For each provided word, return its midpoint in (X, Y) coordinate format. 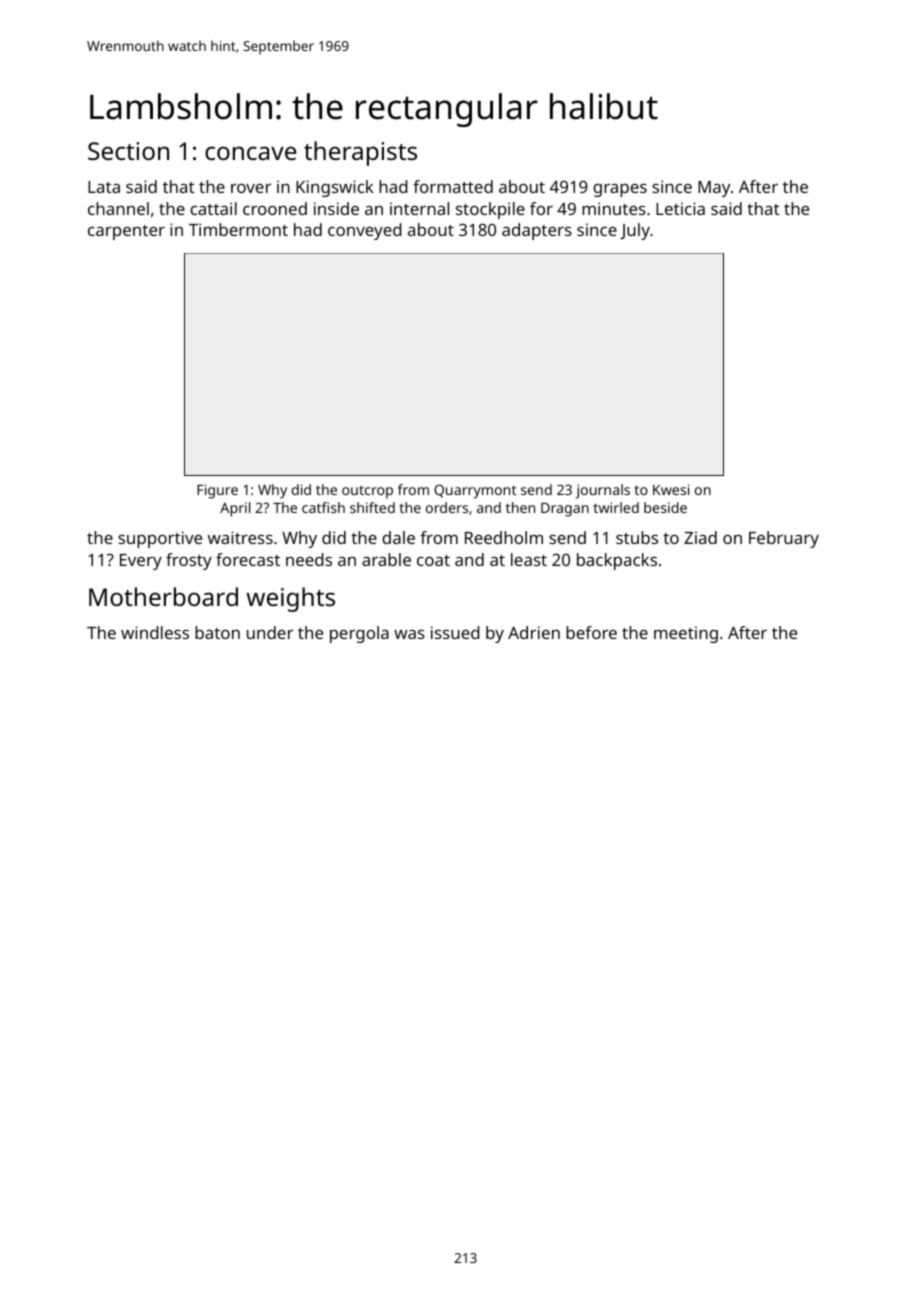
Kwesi (671, 489)
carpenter (126, 232)
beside (665, 507)
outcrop (367, 492)
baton (217, 632)
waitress (240, 537)
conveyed (365, 231)
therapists (360, 153)
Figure (217, 491)
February (784, 539)
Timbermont (238, 229)
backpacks (617, 561)
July (635, 231)
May (714, 189)
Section (128, 151)
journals (603, 491)
